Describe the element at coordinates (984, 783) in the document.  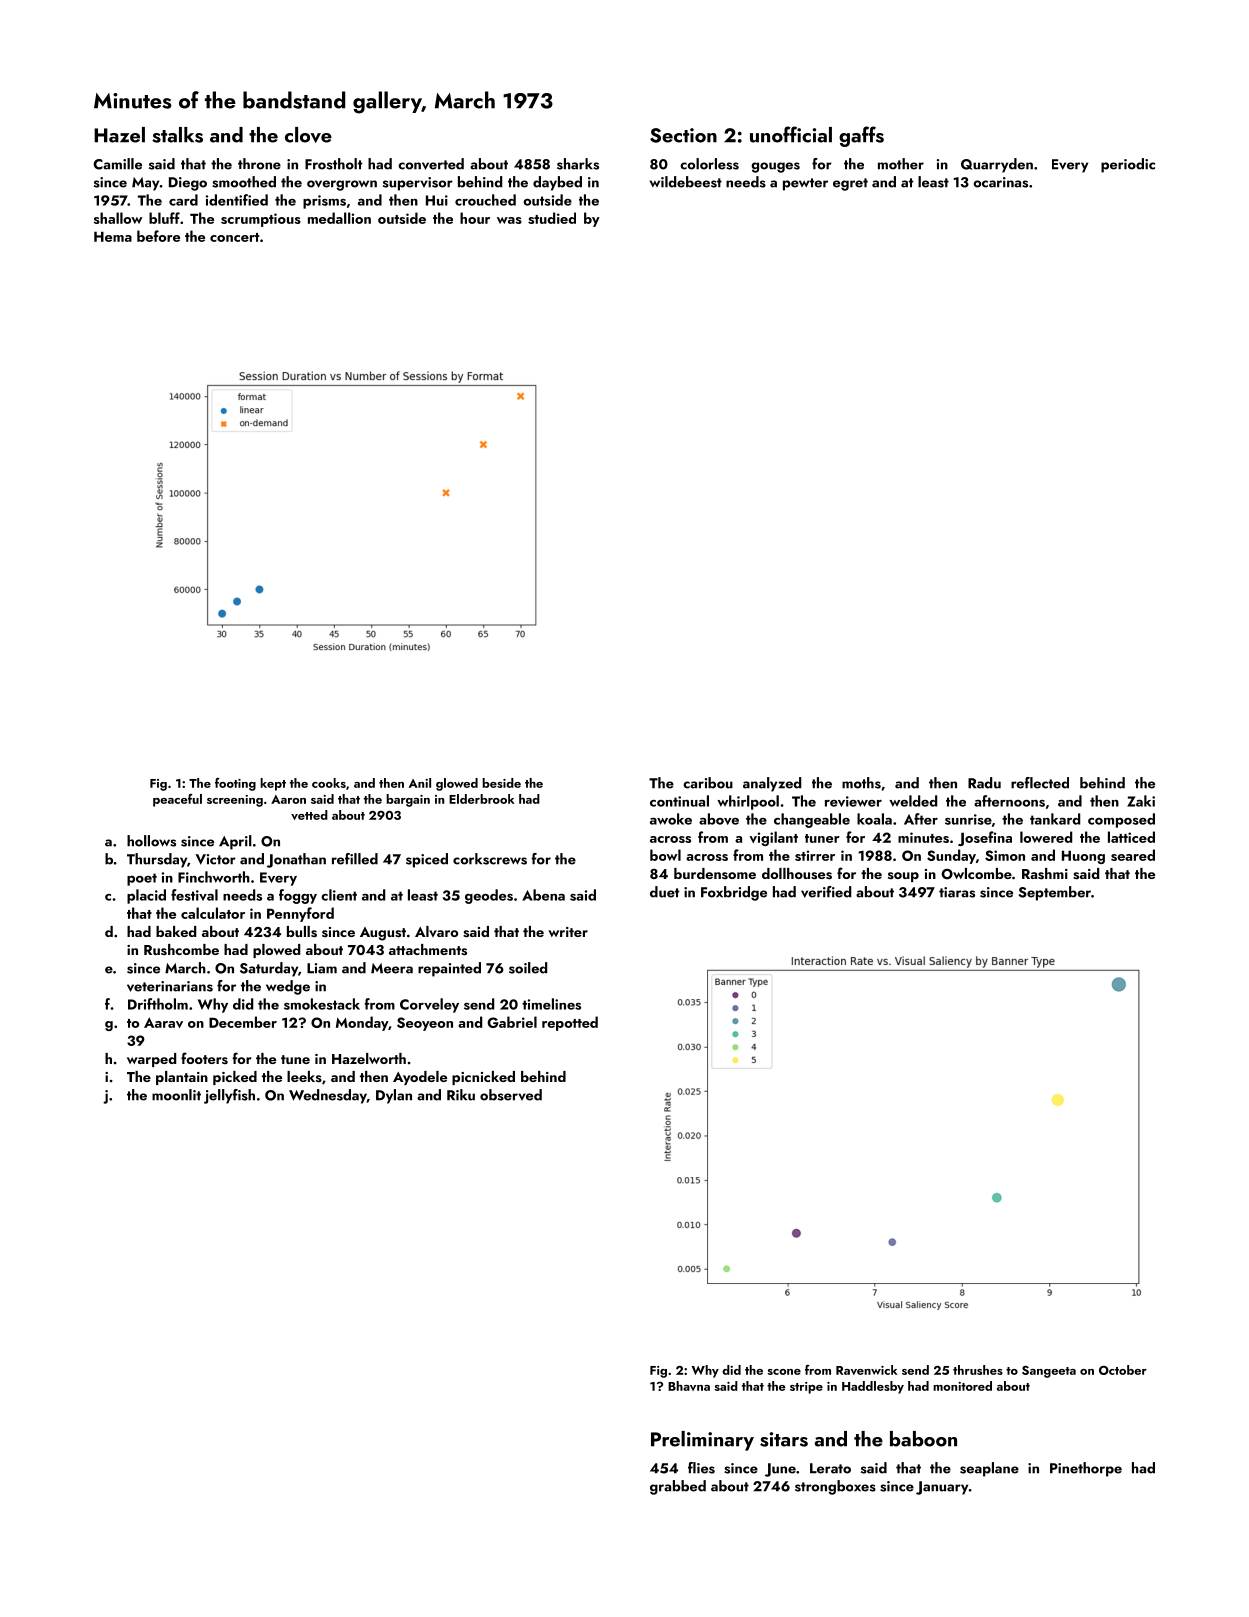
I see `Radu` at that location.
